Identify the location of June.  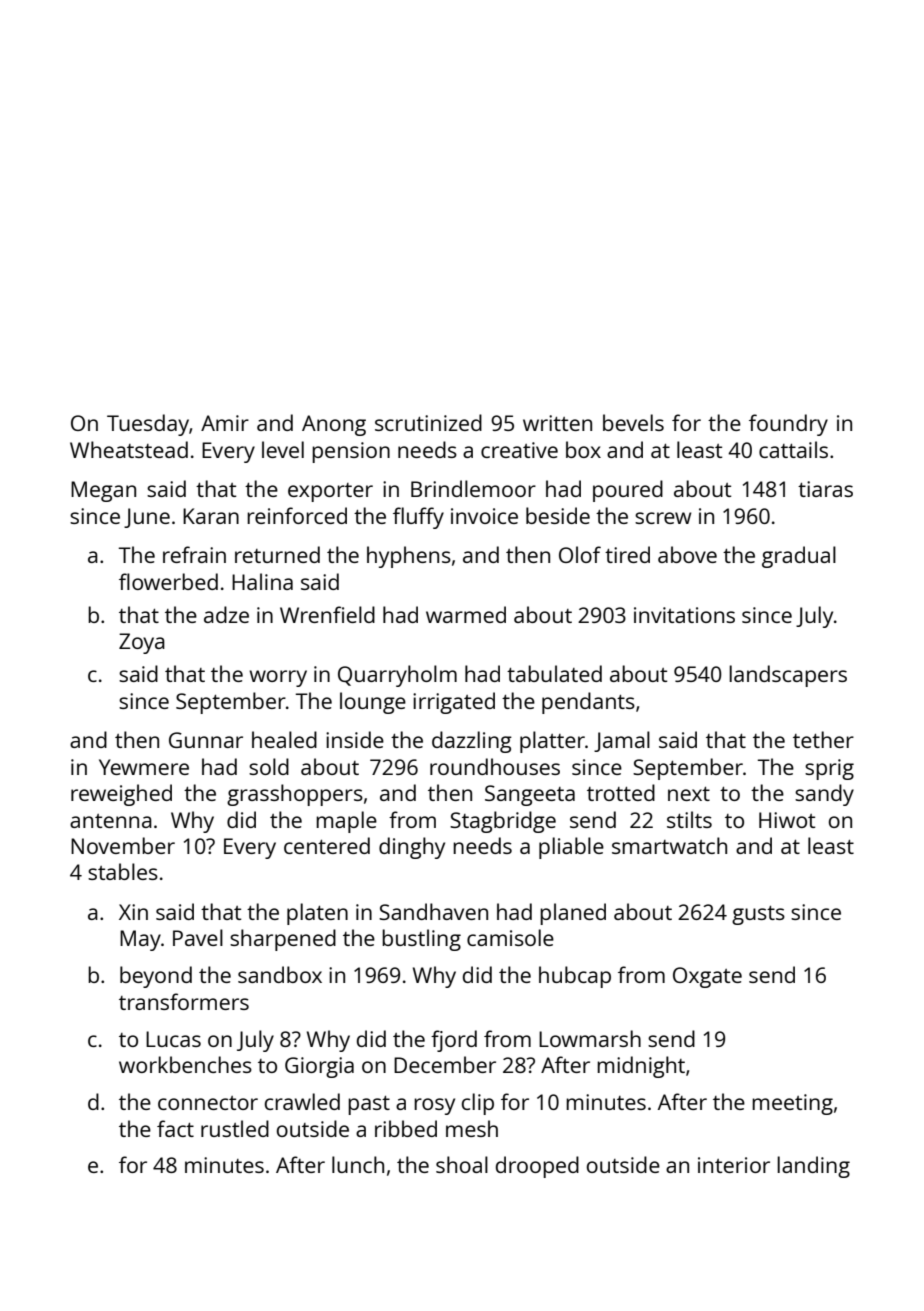
(147, 518).
